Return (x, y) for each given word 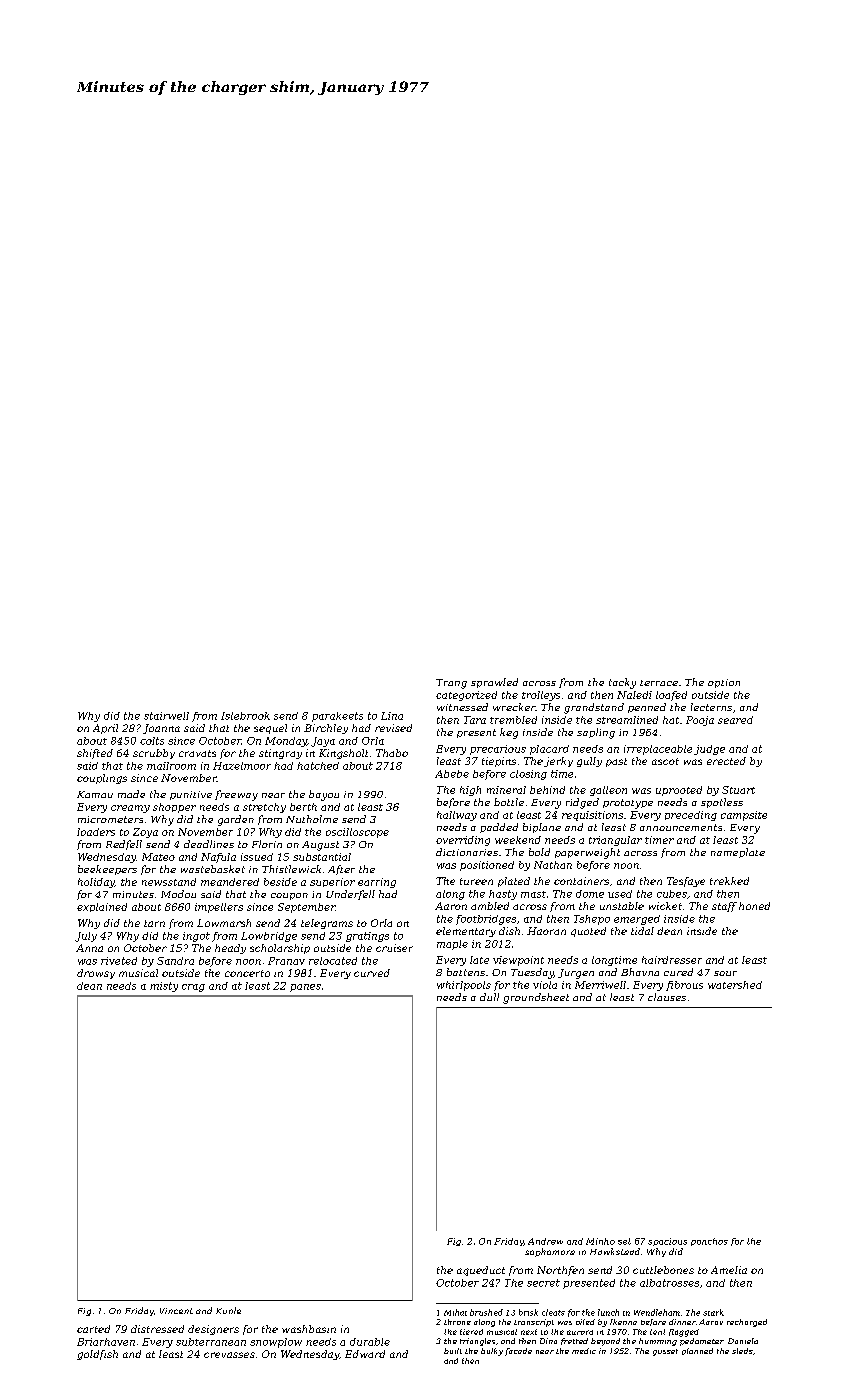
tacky (622, 683)
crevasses (229, 1355)
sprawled (494, 683)
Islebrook (245, 716)
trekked (729, 881)
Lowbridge (269, 937)
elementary (466, 932)
